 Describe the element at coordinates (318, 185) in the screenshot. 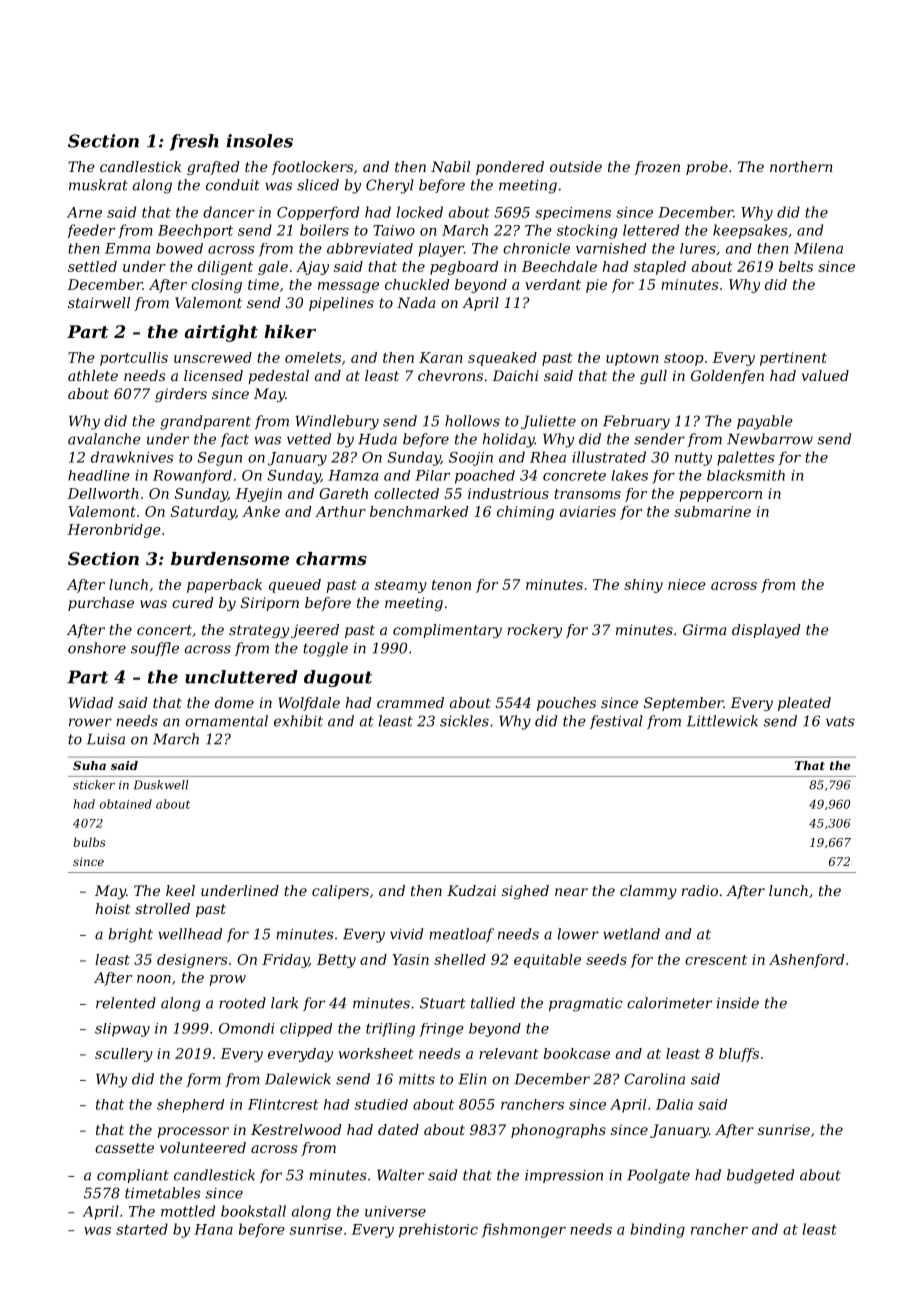

I see `sliced` at that location.
